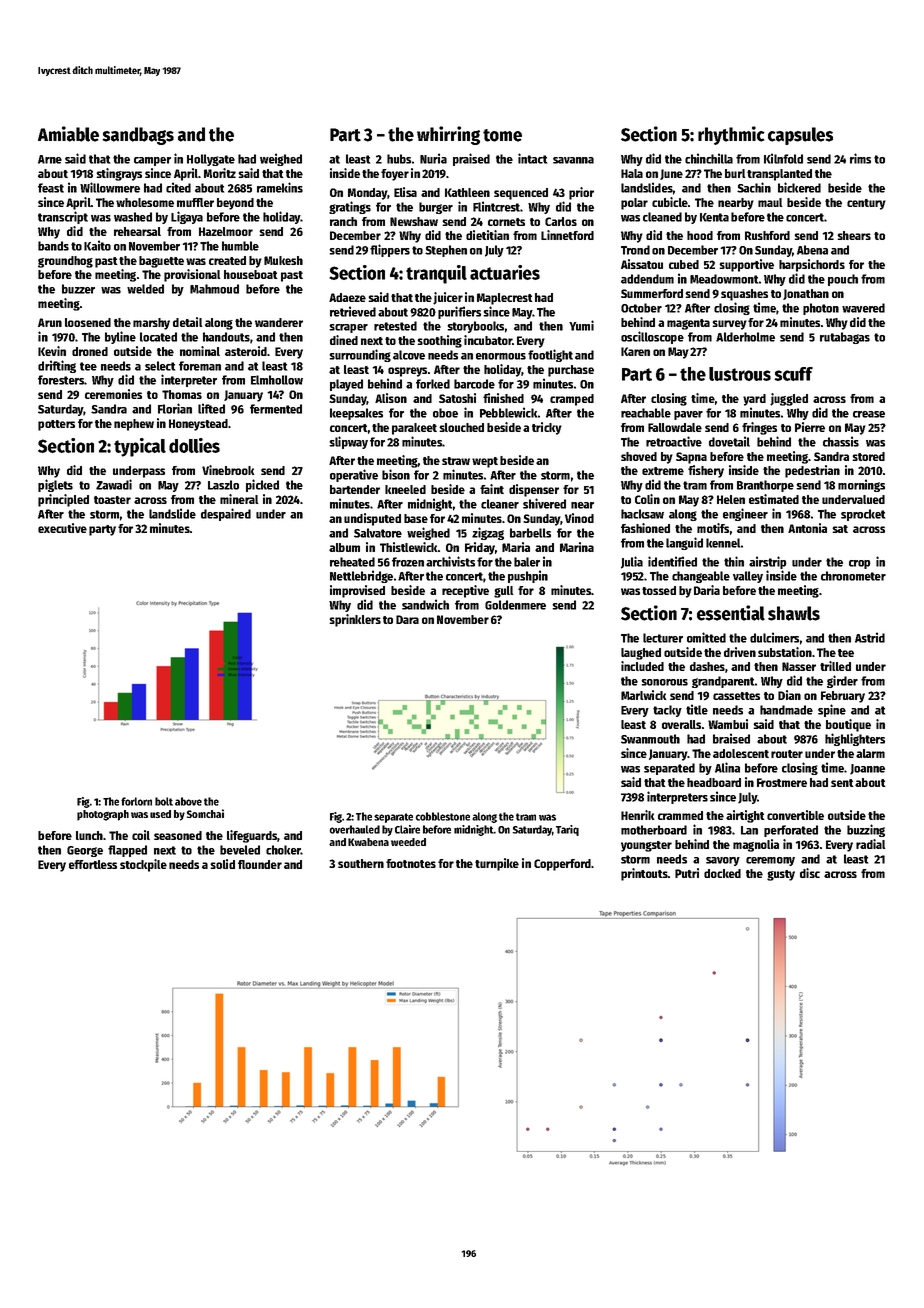 The image size is (924, 1308). What do you see at coordinates (226, 337) in the page?
I see `handouts` at bounding box center [226, 337].
